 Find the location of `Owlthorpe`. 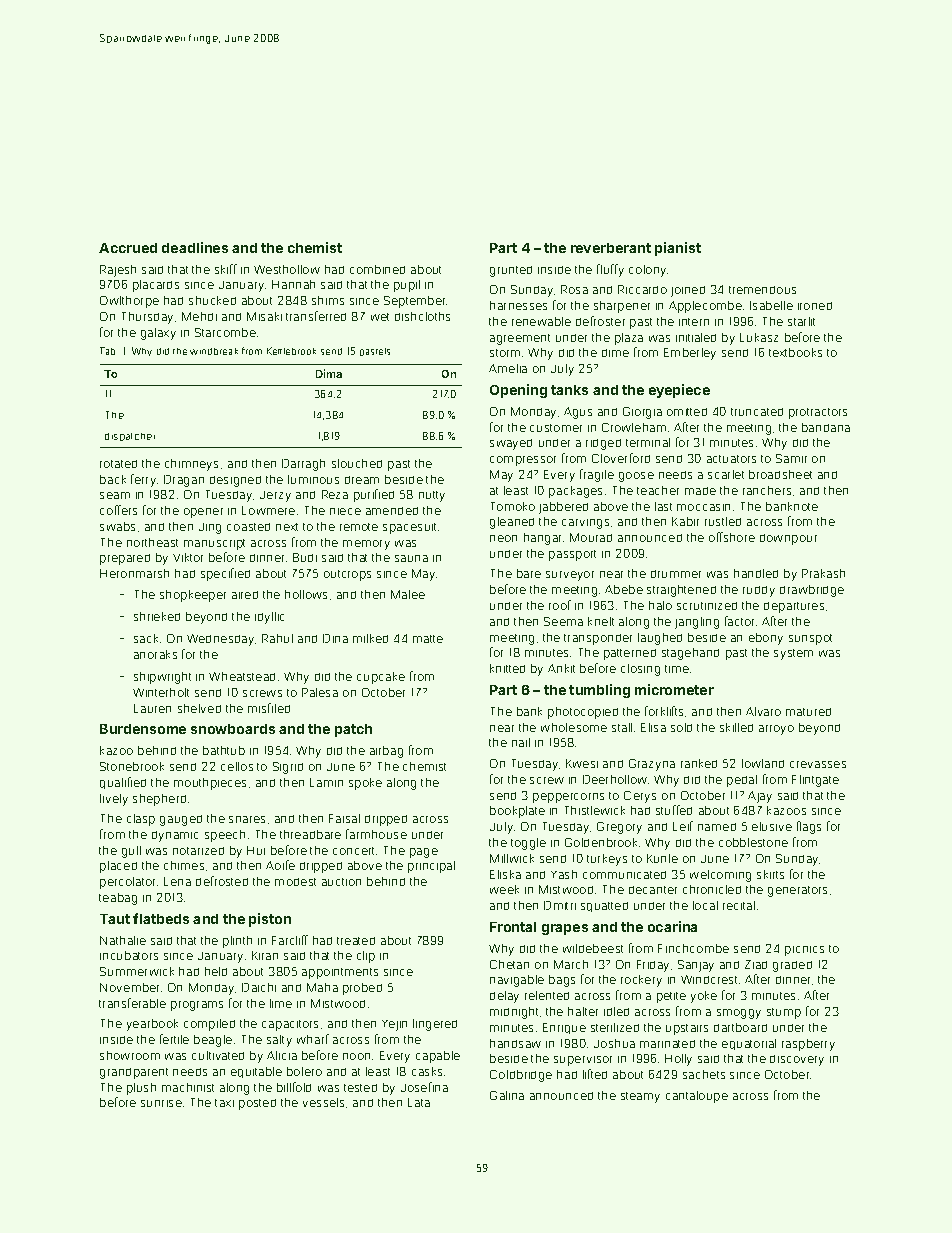

Owlthorpe is located at coordinates (129, 302).
